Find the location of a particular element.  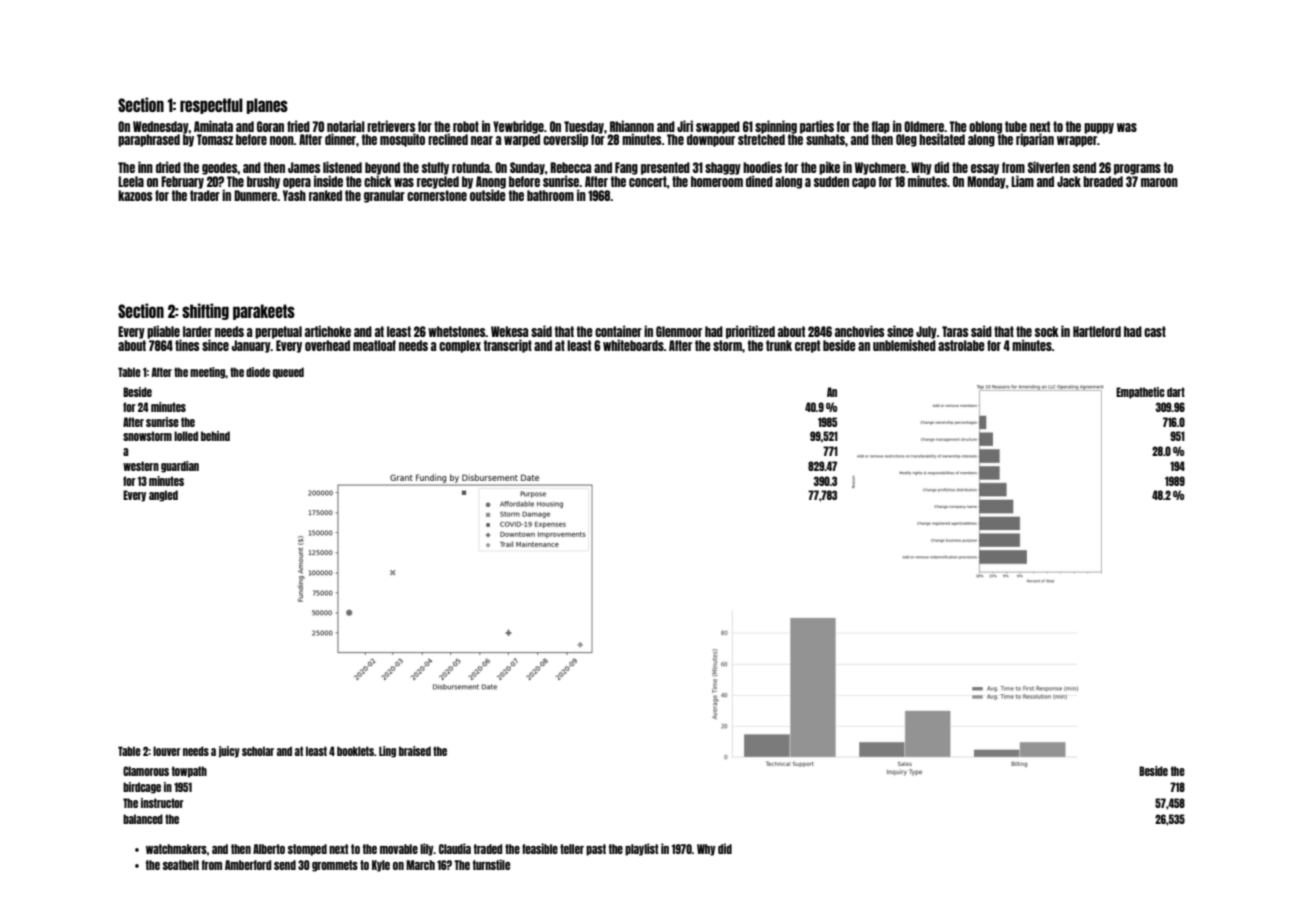

angled is located at coordinates (163, 496).
